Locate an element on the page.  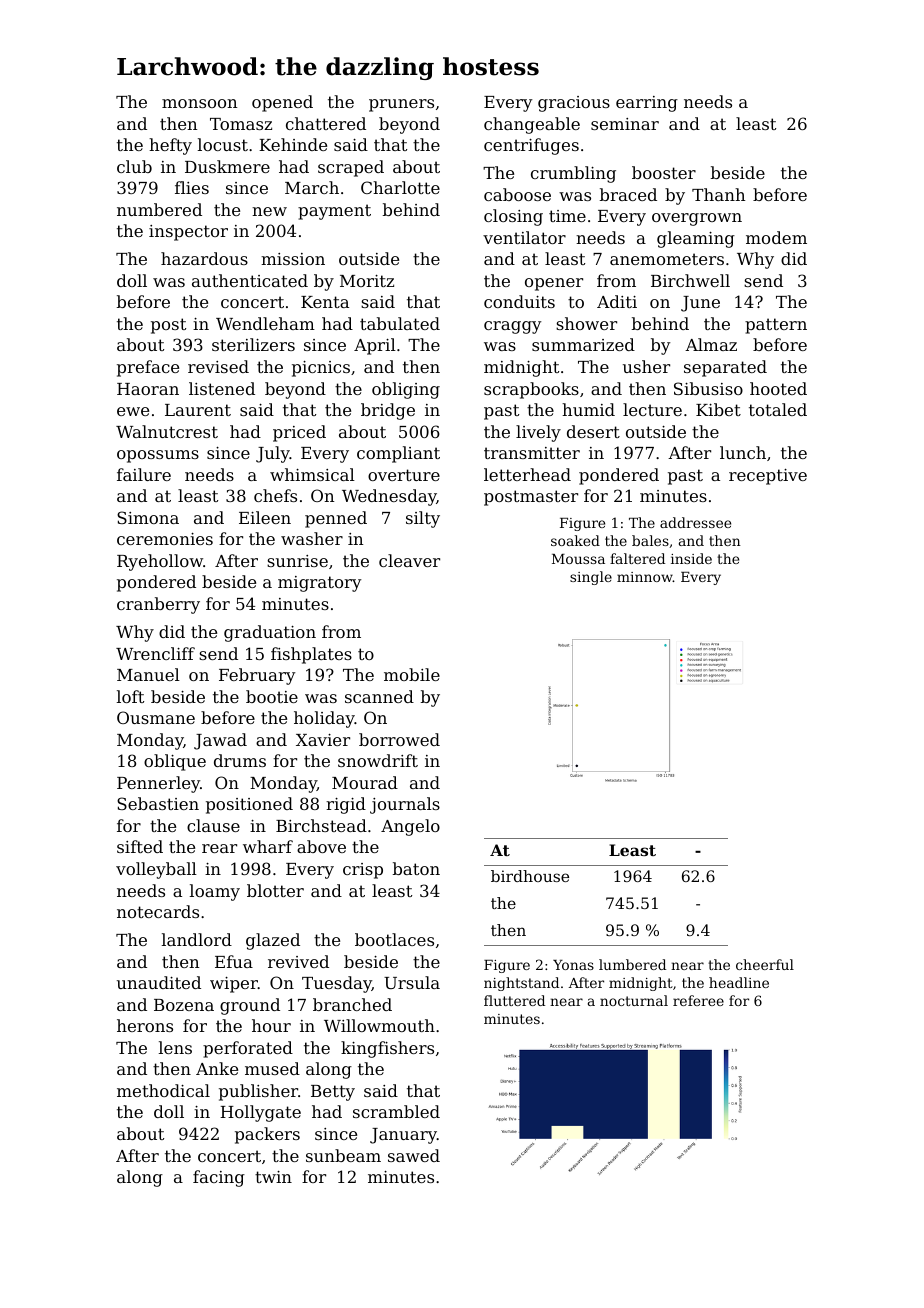
earring is located at coordinates (647, 104).
